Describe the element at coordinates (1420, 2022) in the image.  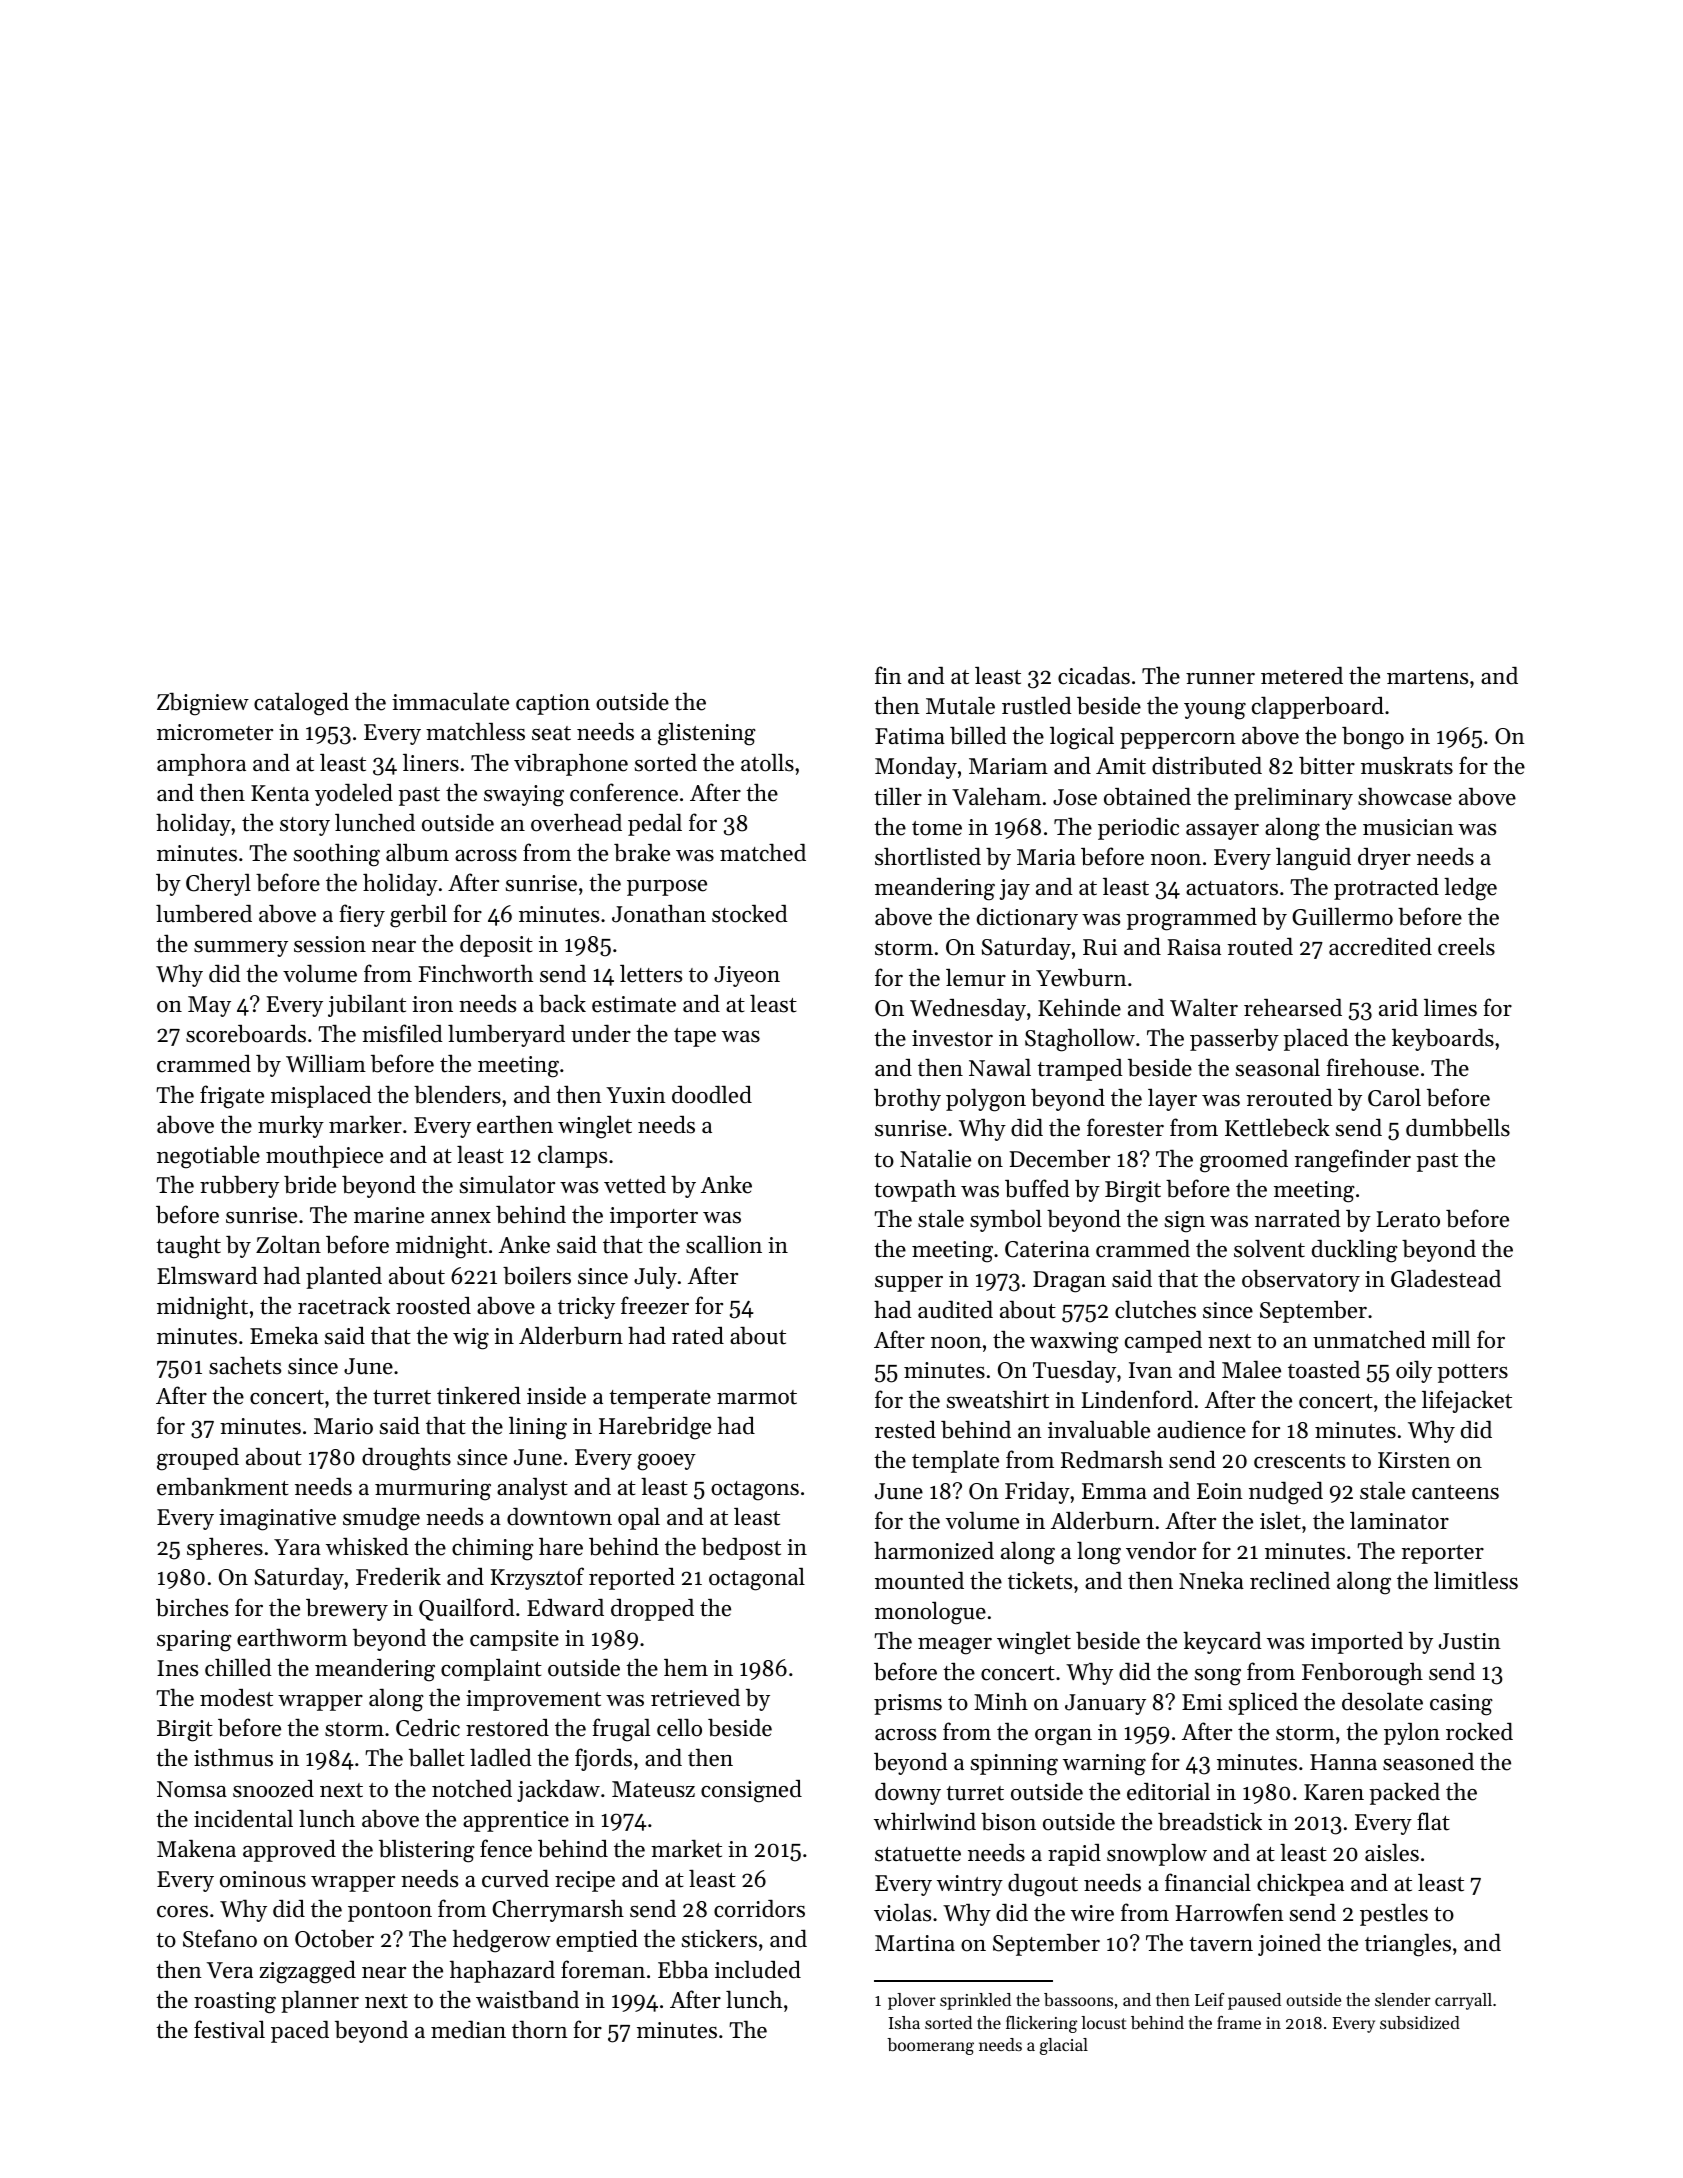
I see `subsidized` at that location.
